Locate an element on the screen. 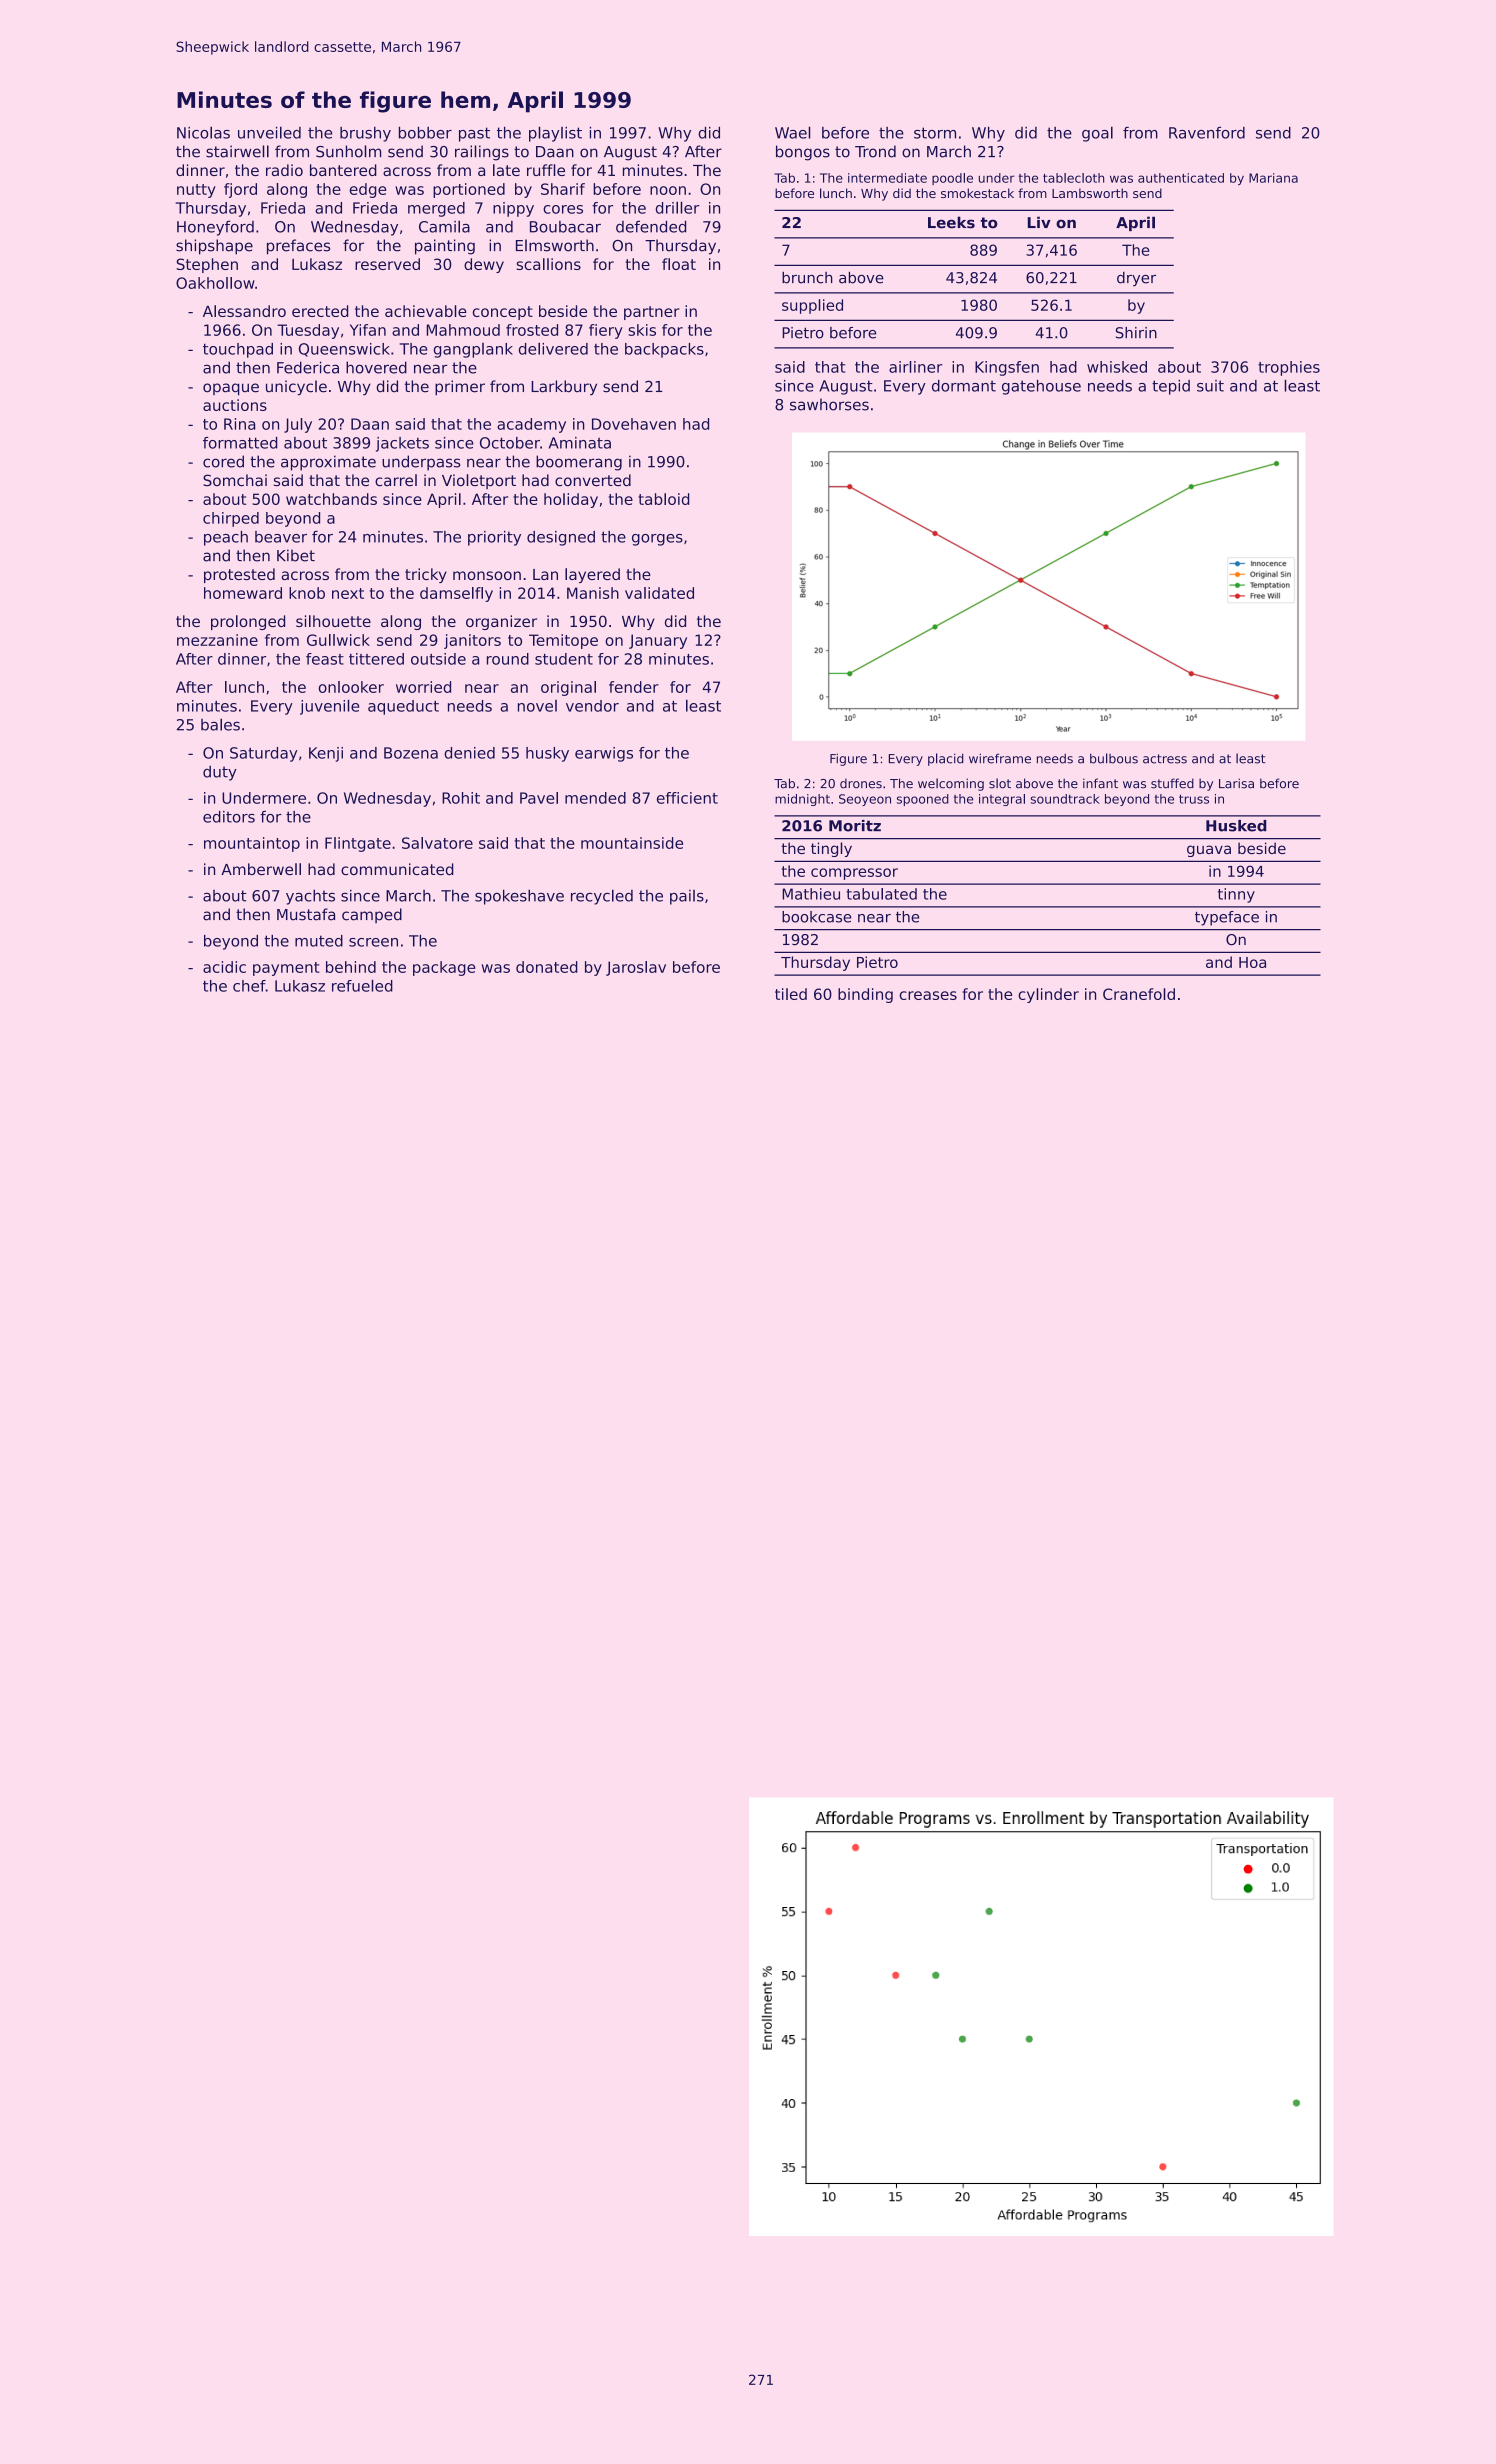 Image resolution: width=1496 pixels, height=2464 pixels. spooned is located at coordinates (923, 800).
